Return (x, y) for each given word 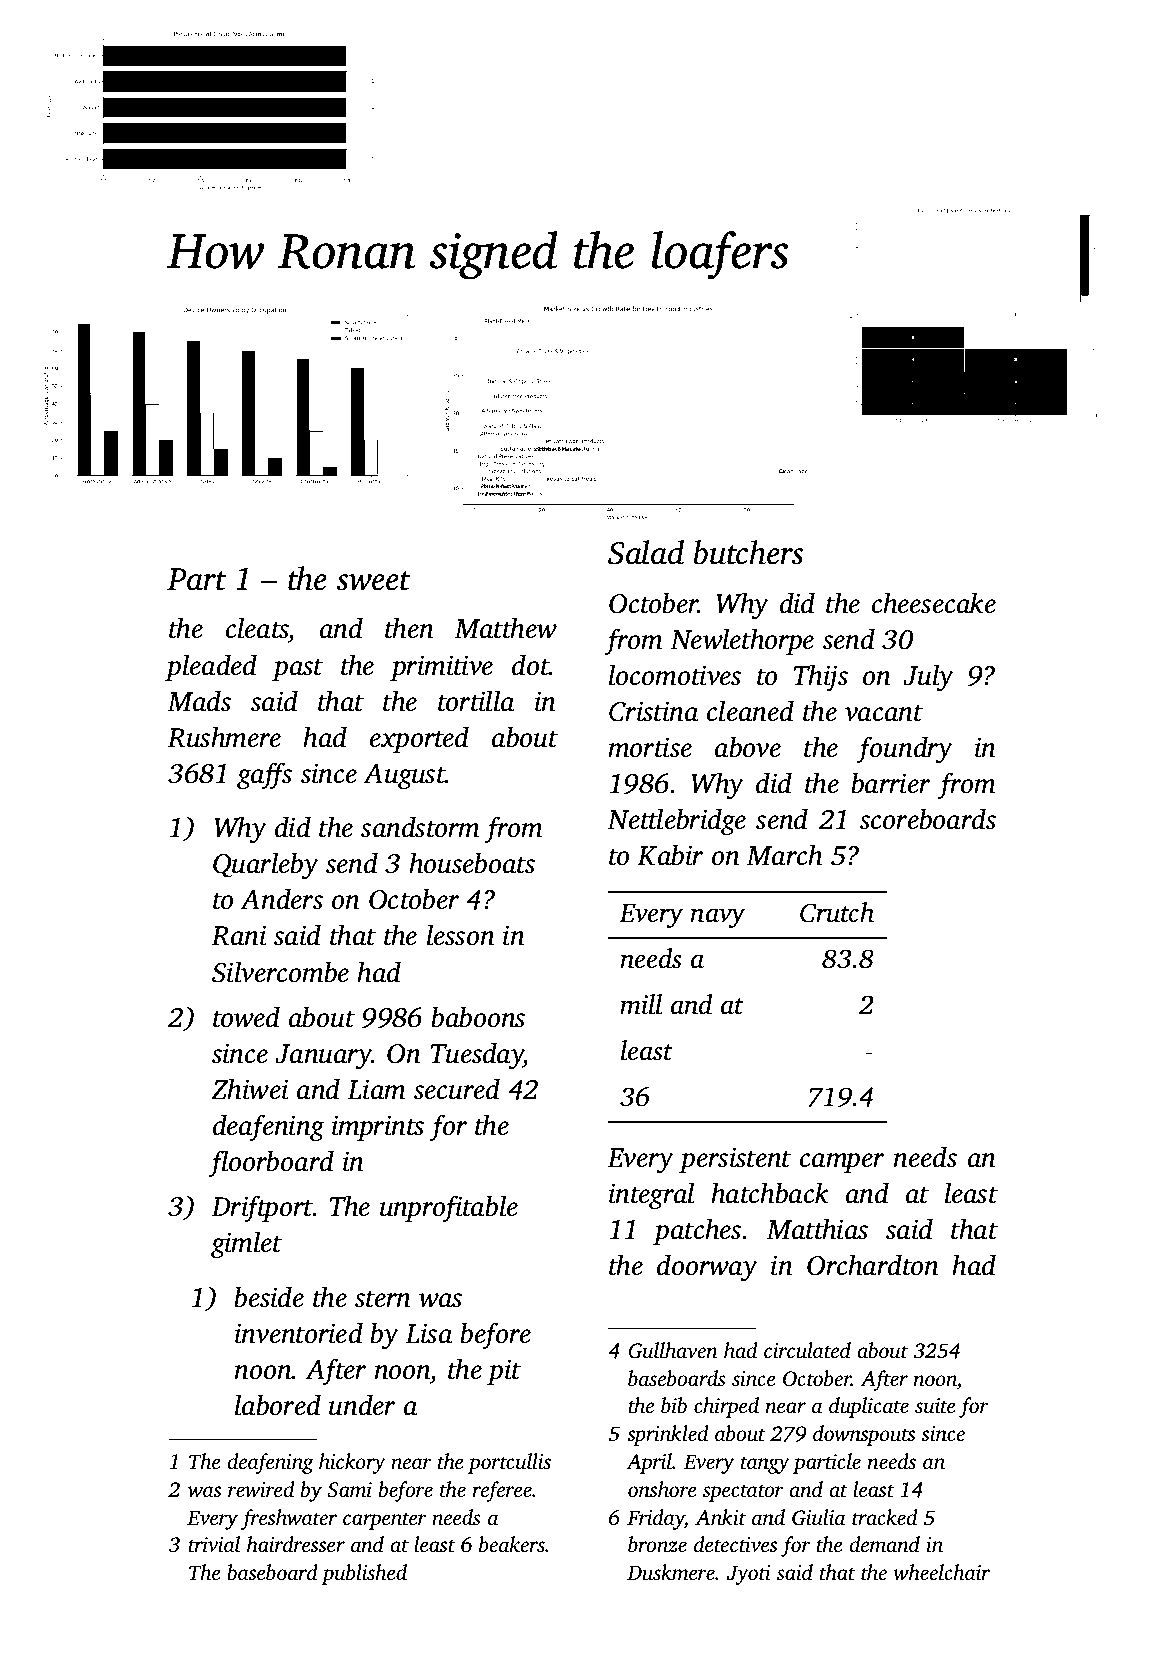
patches (697, 1231)
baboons (478, 1017)
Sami (349, 1490)
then (409, 628)
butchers (748, 552)
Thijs (821, 678)
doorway (707, 1268)
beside (269, 1297)
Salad (646, 552)
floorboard (271, 1164)
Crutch (837, 912)
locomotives (675, 675)
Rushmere (224, 737)
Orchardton (873, 1265)
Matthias (817, 1229)
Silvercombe (280, 972)
